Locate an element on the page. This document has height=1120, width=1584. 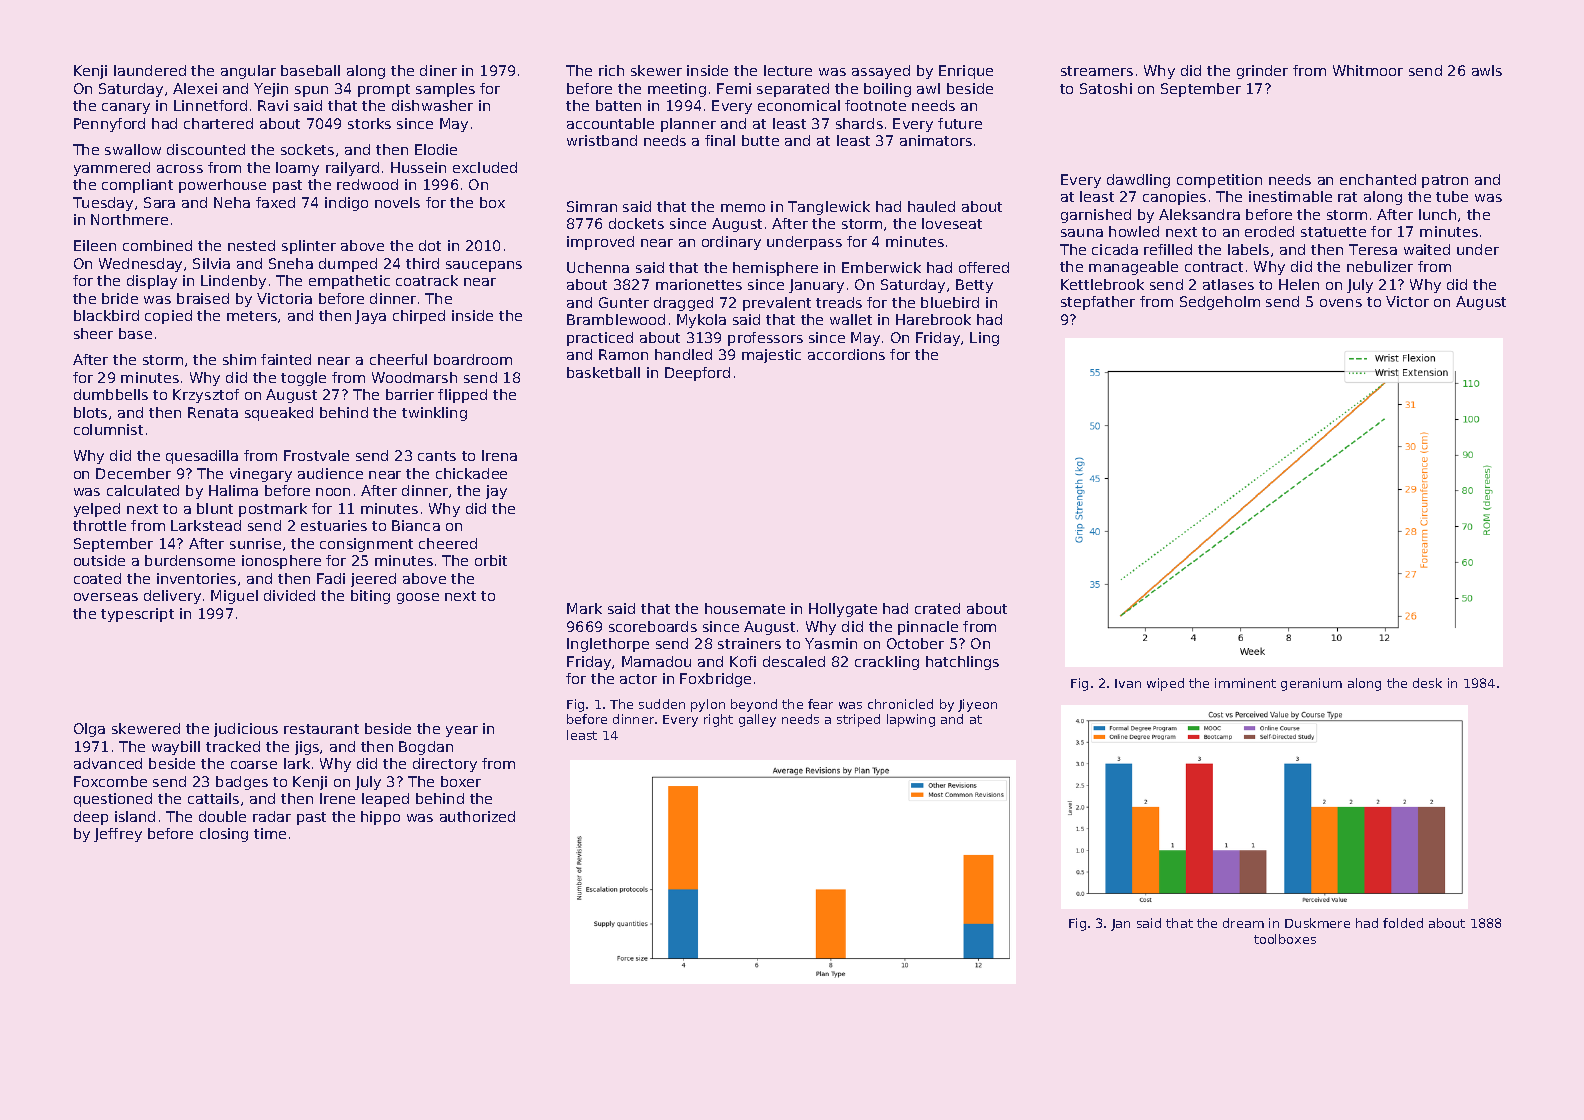
crated is located at coordinates (937, 608).
